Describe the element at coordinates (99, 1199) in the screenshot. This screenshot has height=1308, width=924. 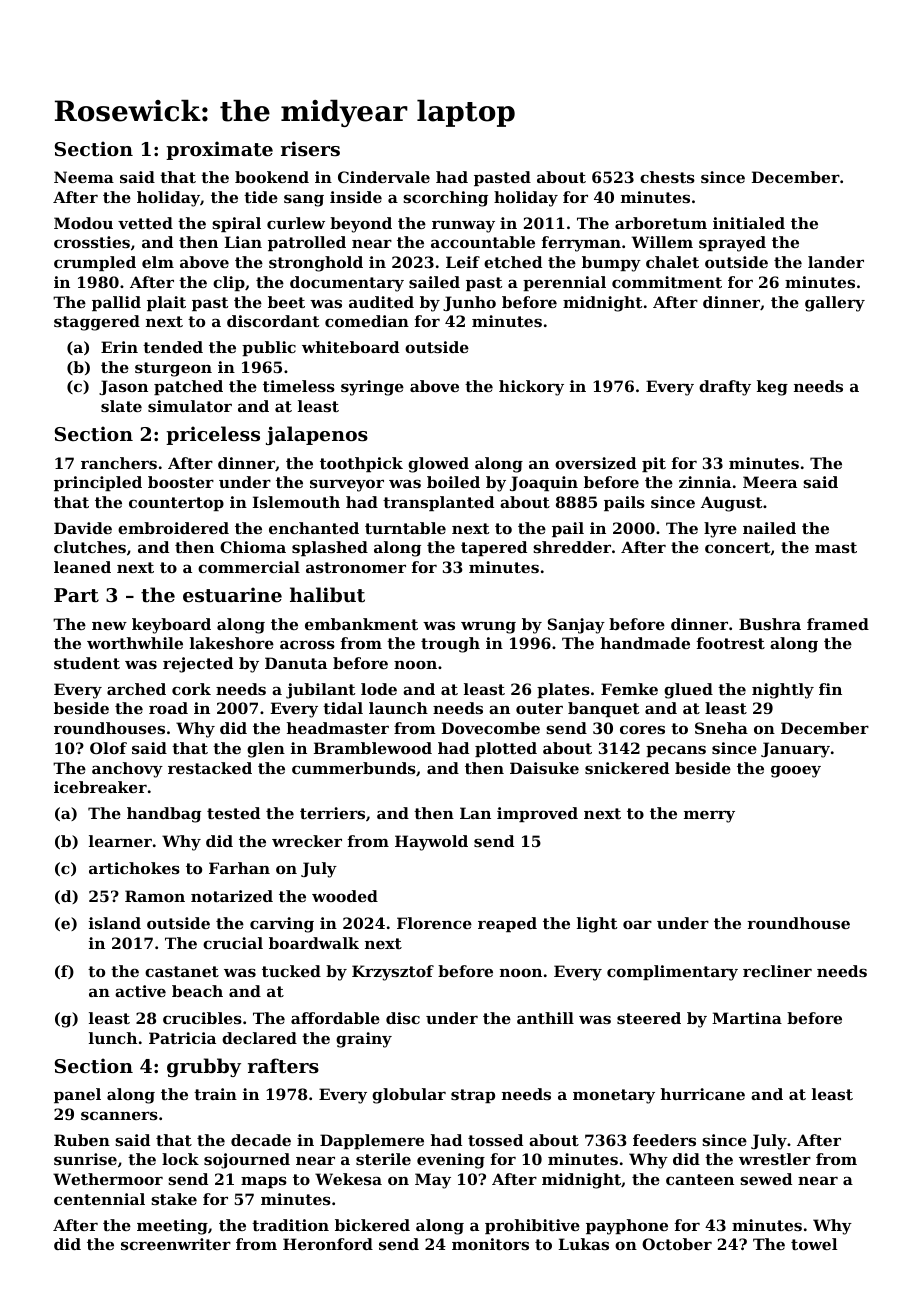
I see `centennial` at that location.
